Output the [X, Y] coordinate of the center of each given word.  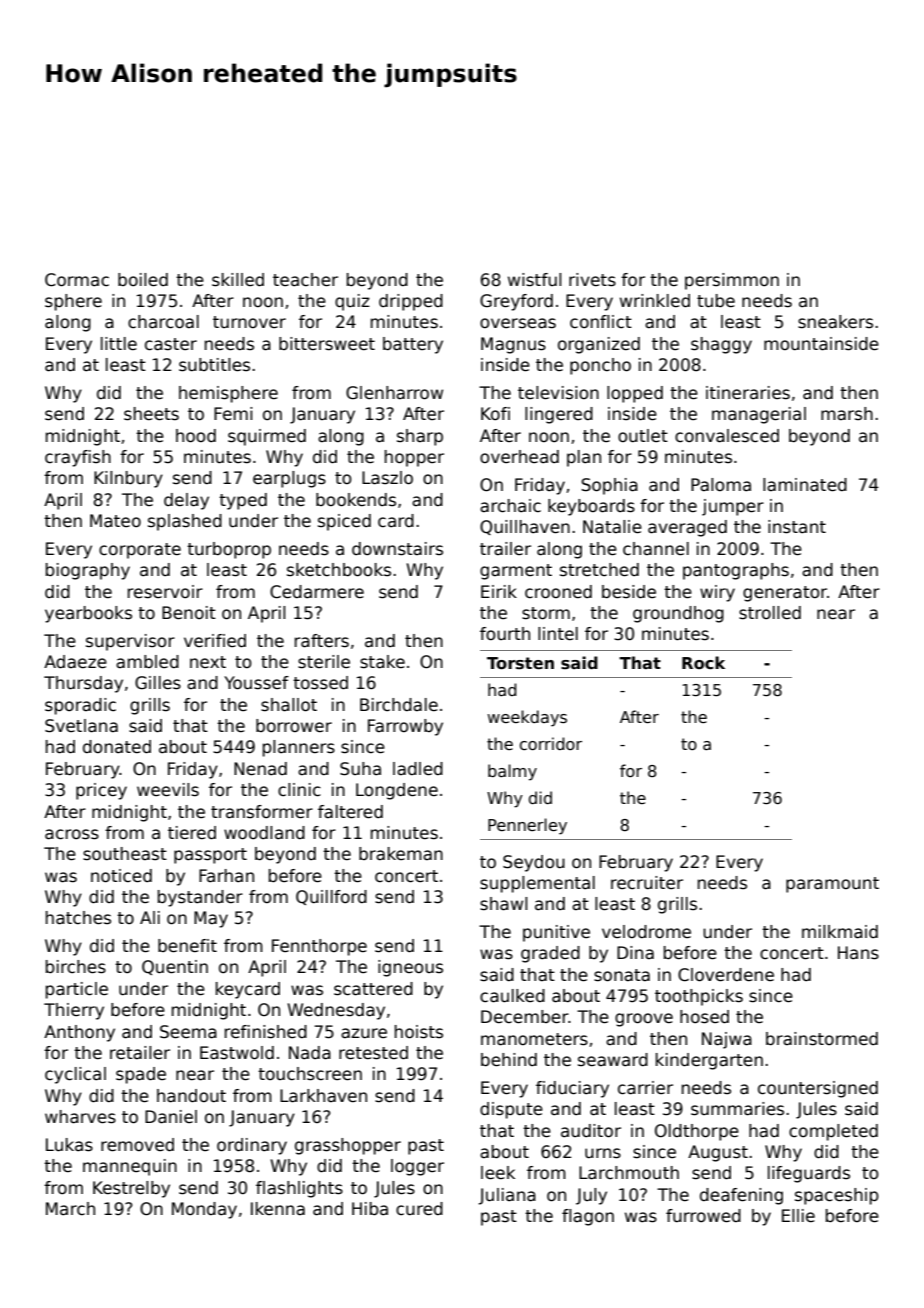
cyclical [75, 1075]
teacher [305, 280]
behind [509, 1060]
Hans [858, 953]
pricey [101, 791]
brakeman [401, 854]
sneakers [835, 322]
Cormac [77, 280]
